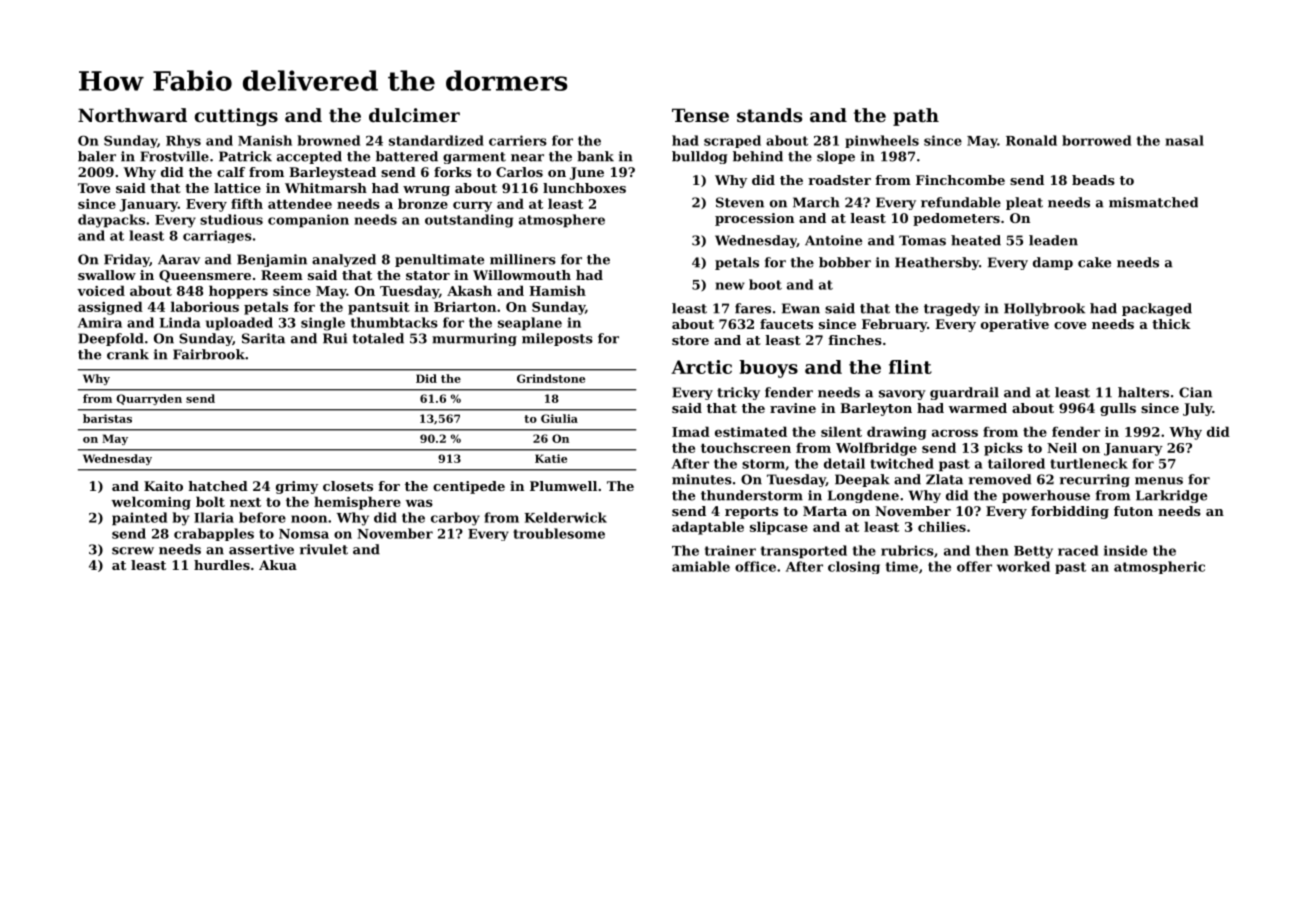 This screenshot has height=924, width=1308. Describe the element at coordinates (551, 458) in the screenshot. I see `Katie` at that location.
